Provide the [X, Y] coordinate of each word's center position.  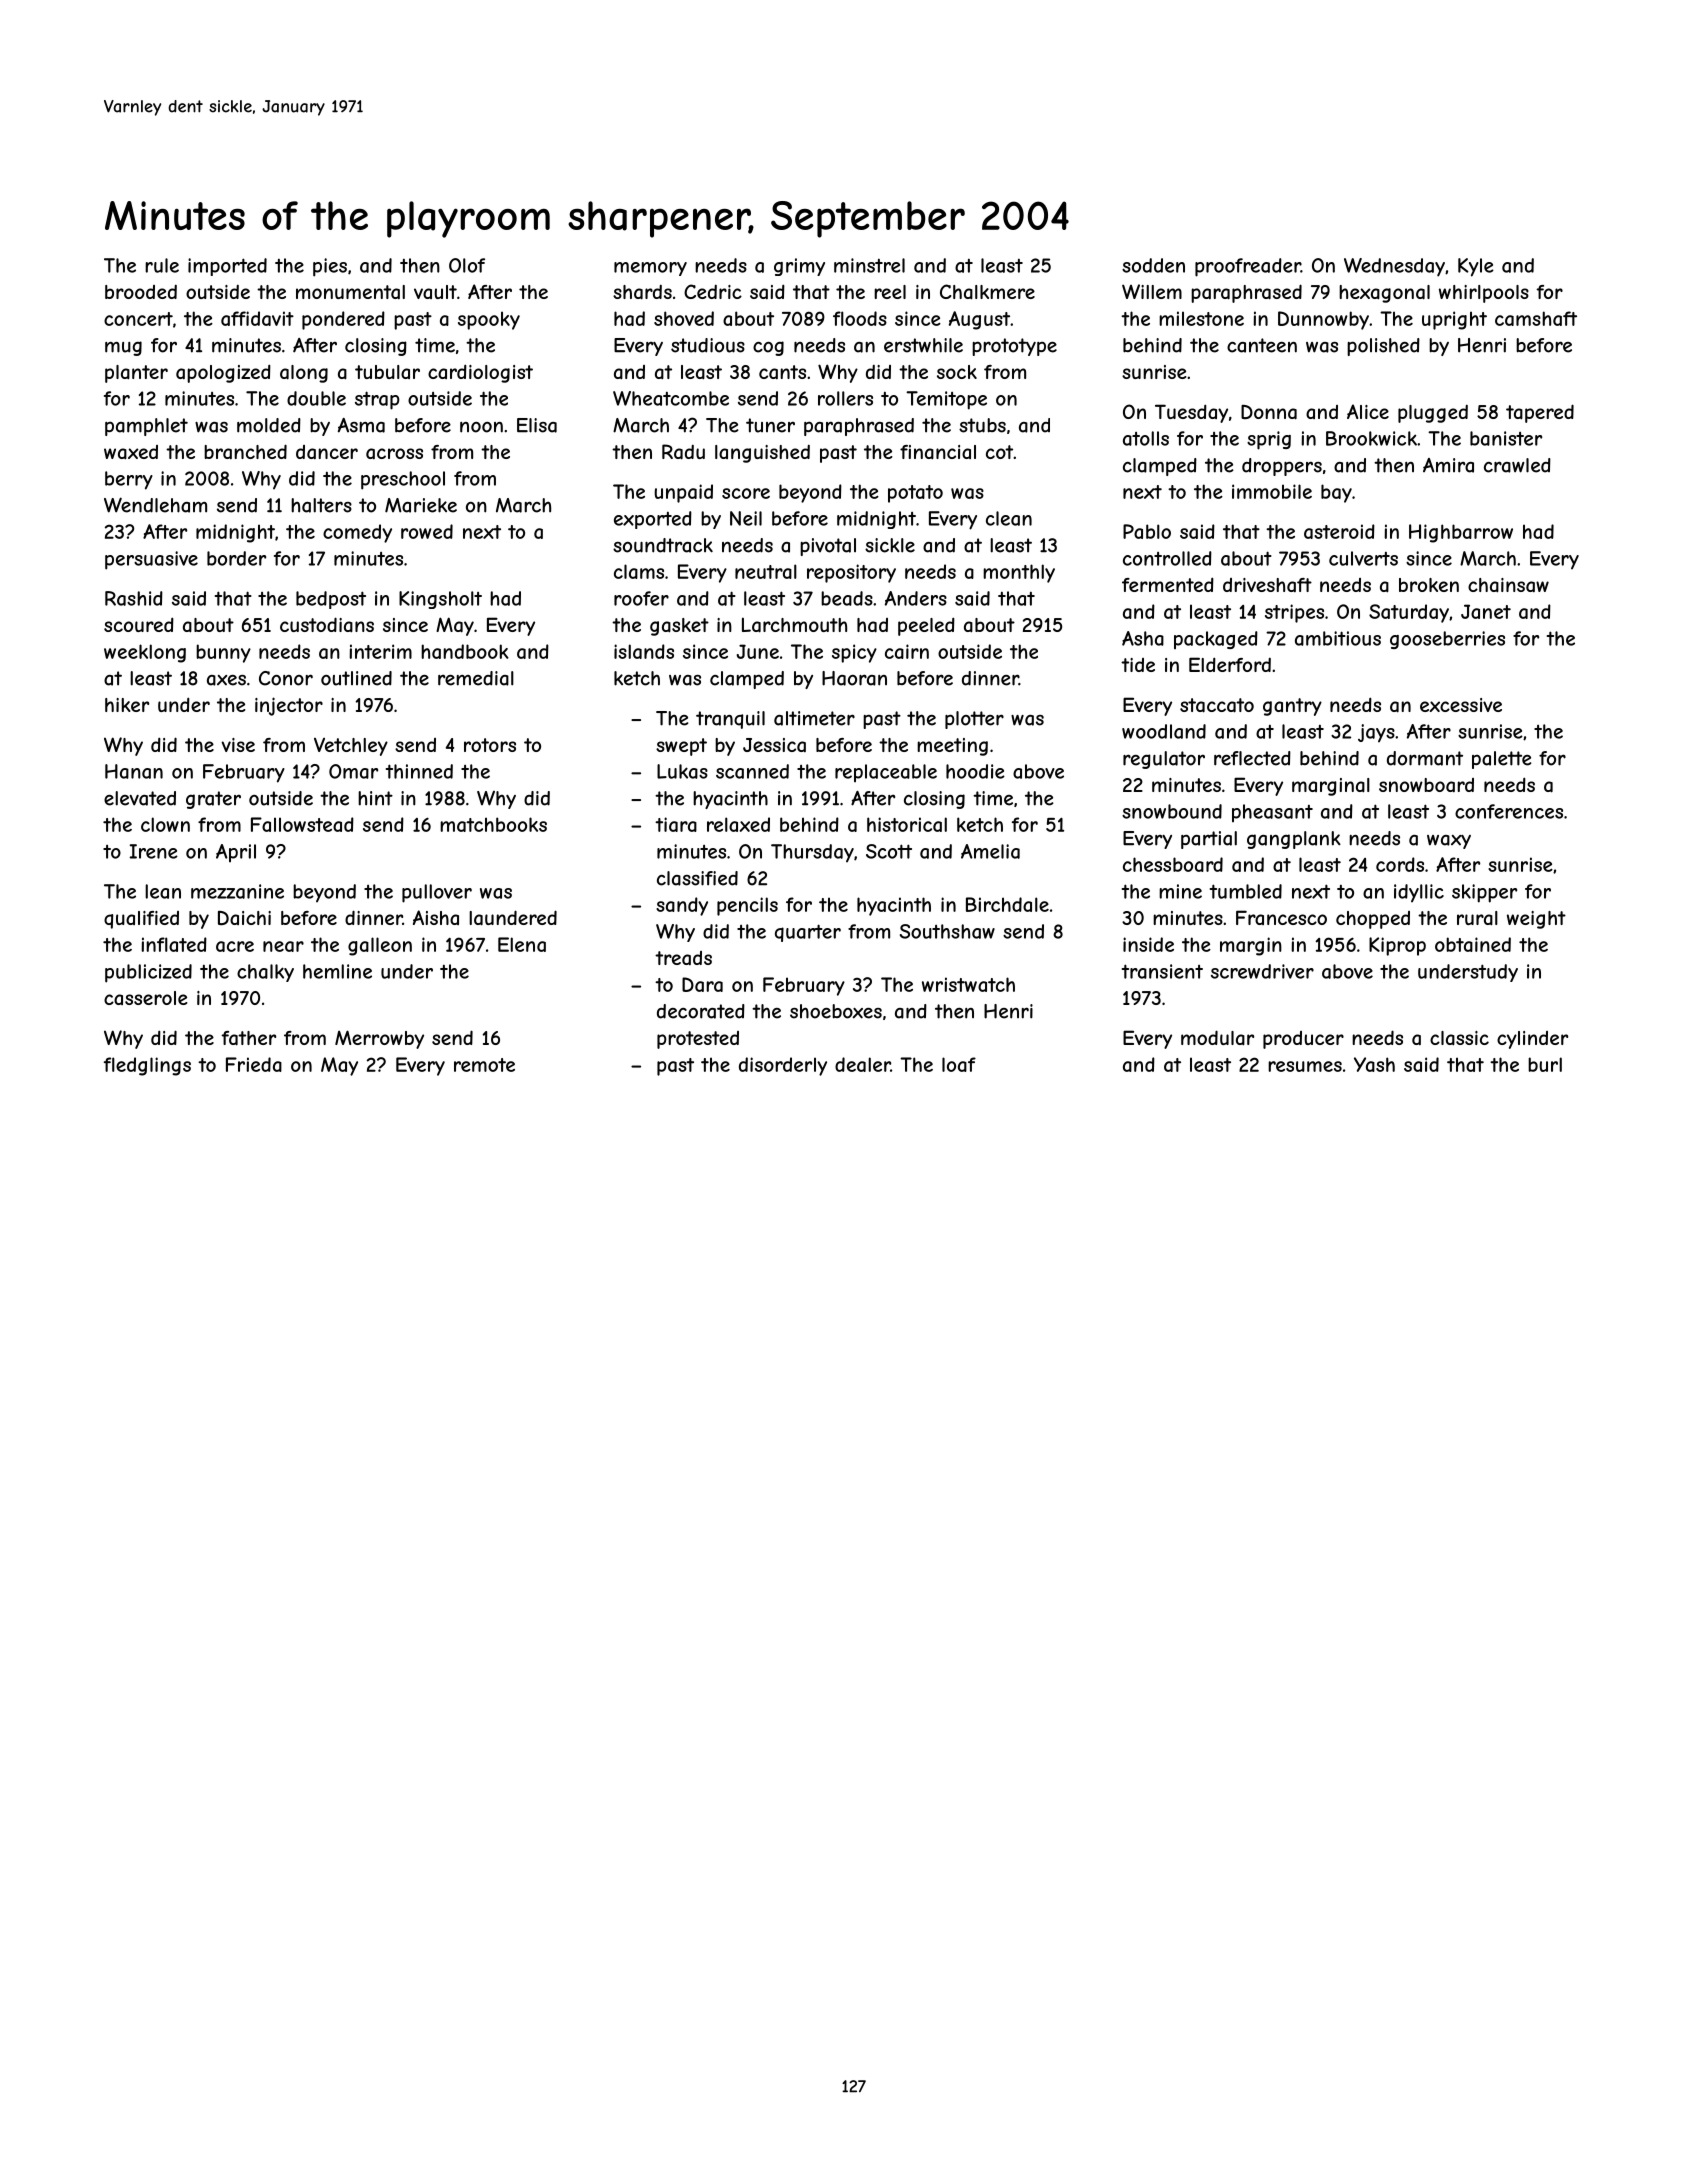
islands [644, 651]
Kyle [1476, 267]
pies [330, 267]
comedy [357, 533]
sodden [1153, 265]
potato [915, 494]
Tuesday [1191, 413]
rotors [490, 745]
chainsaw [1508, 585]
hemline [337, 971]
